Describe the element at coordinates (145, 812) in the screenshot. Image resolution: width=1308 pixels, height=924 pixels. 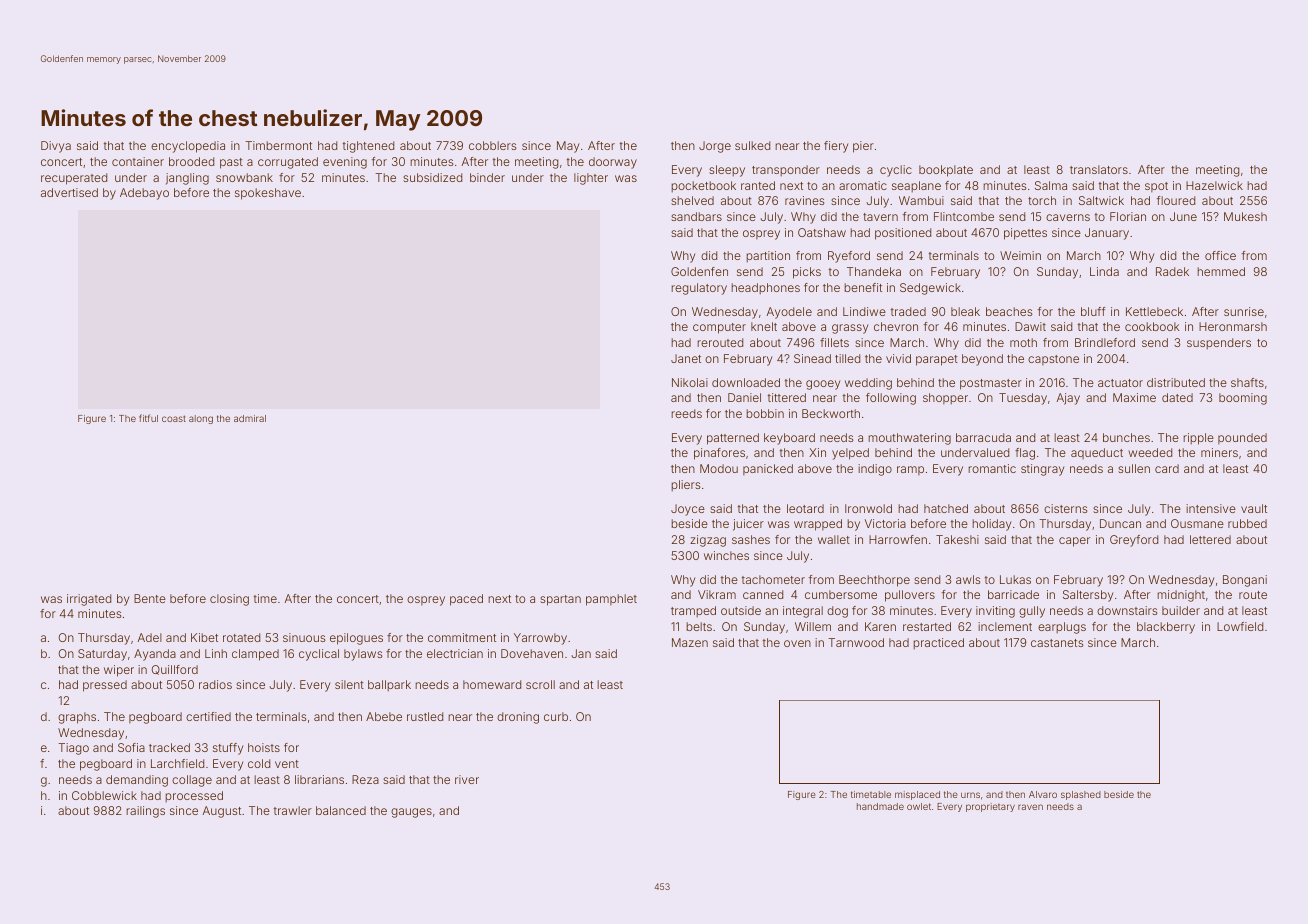
I see `railings` at that location.
